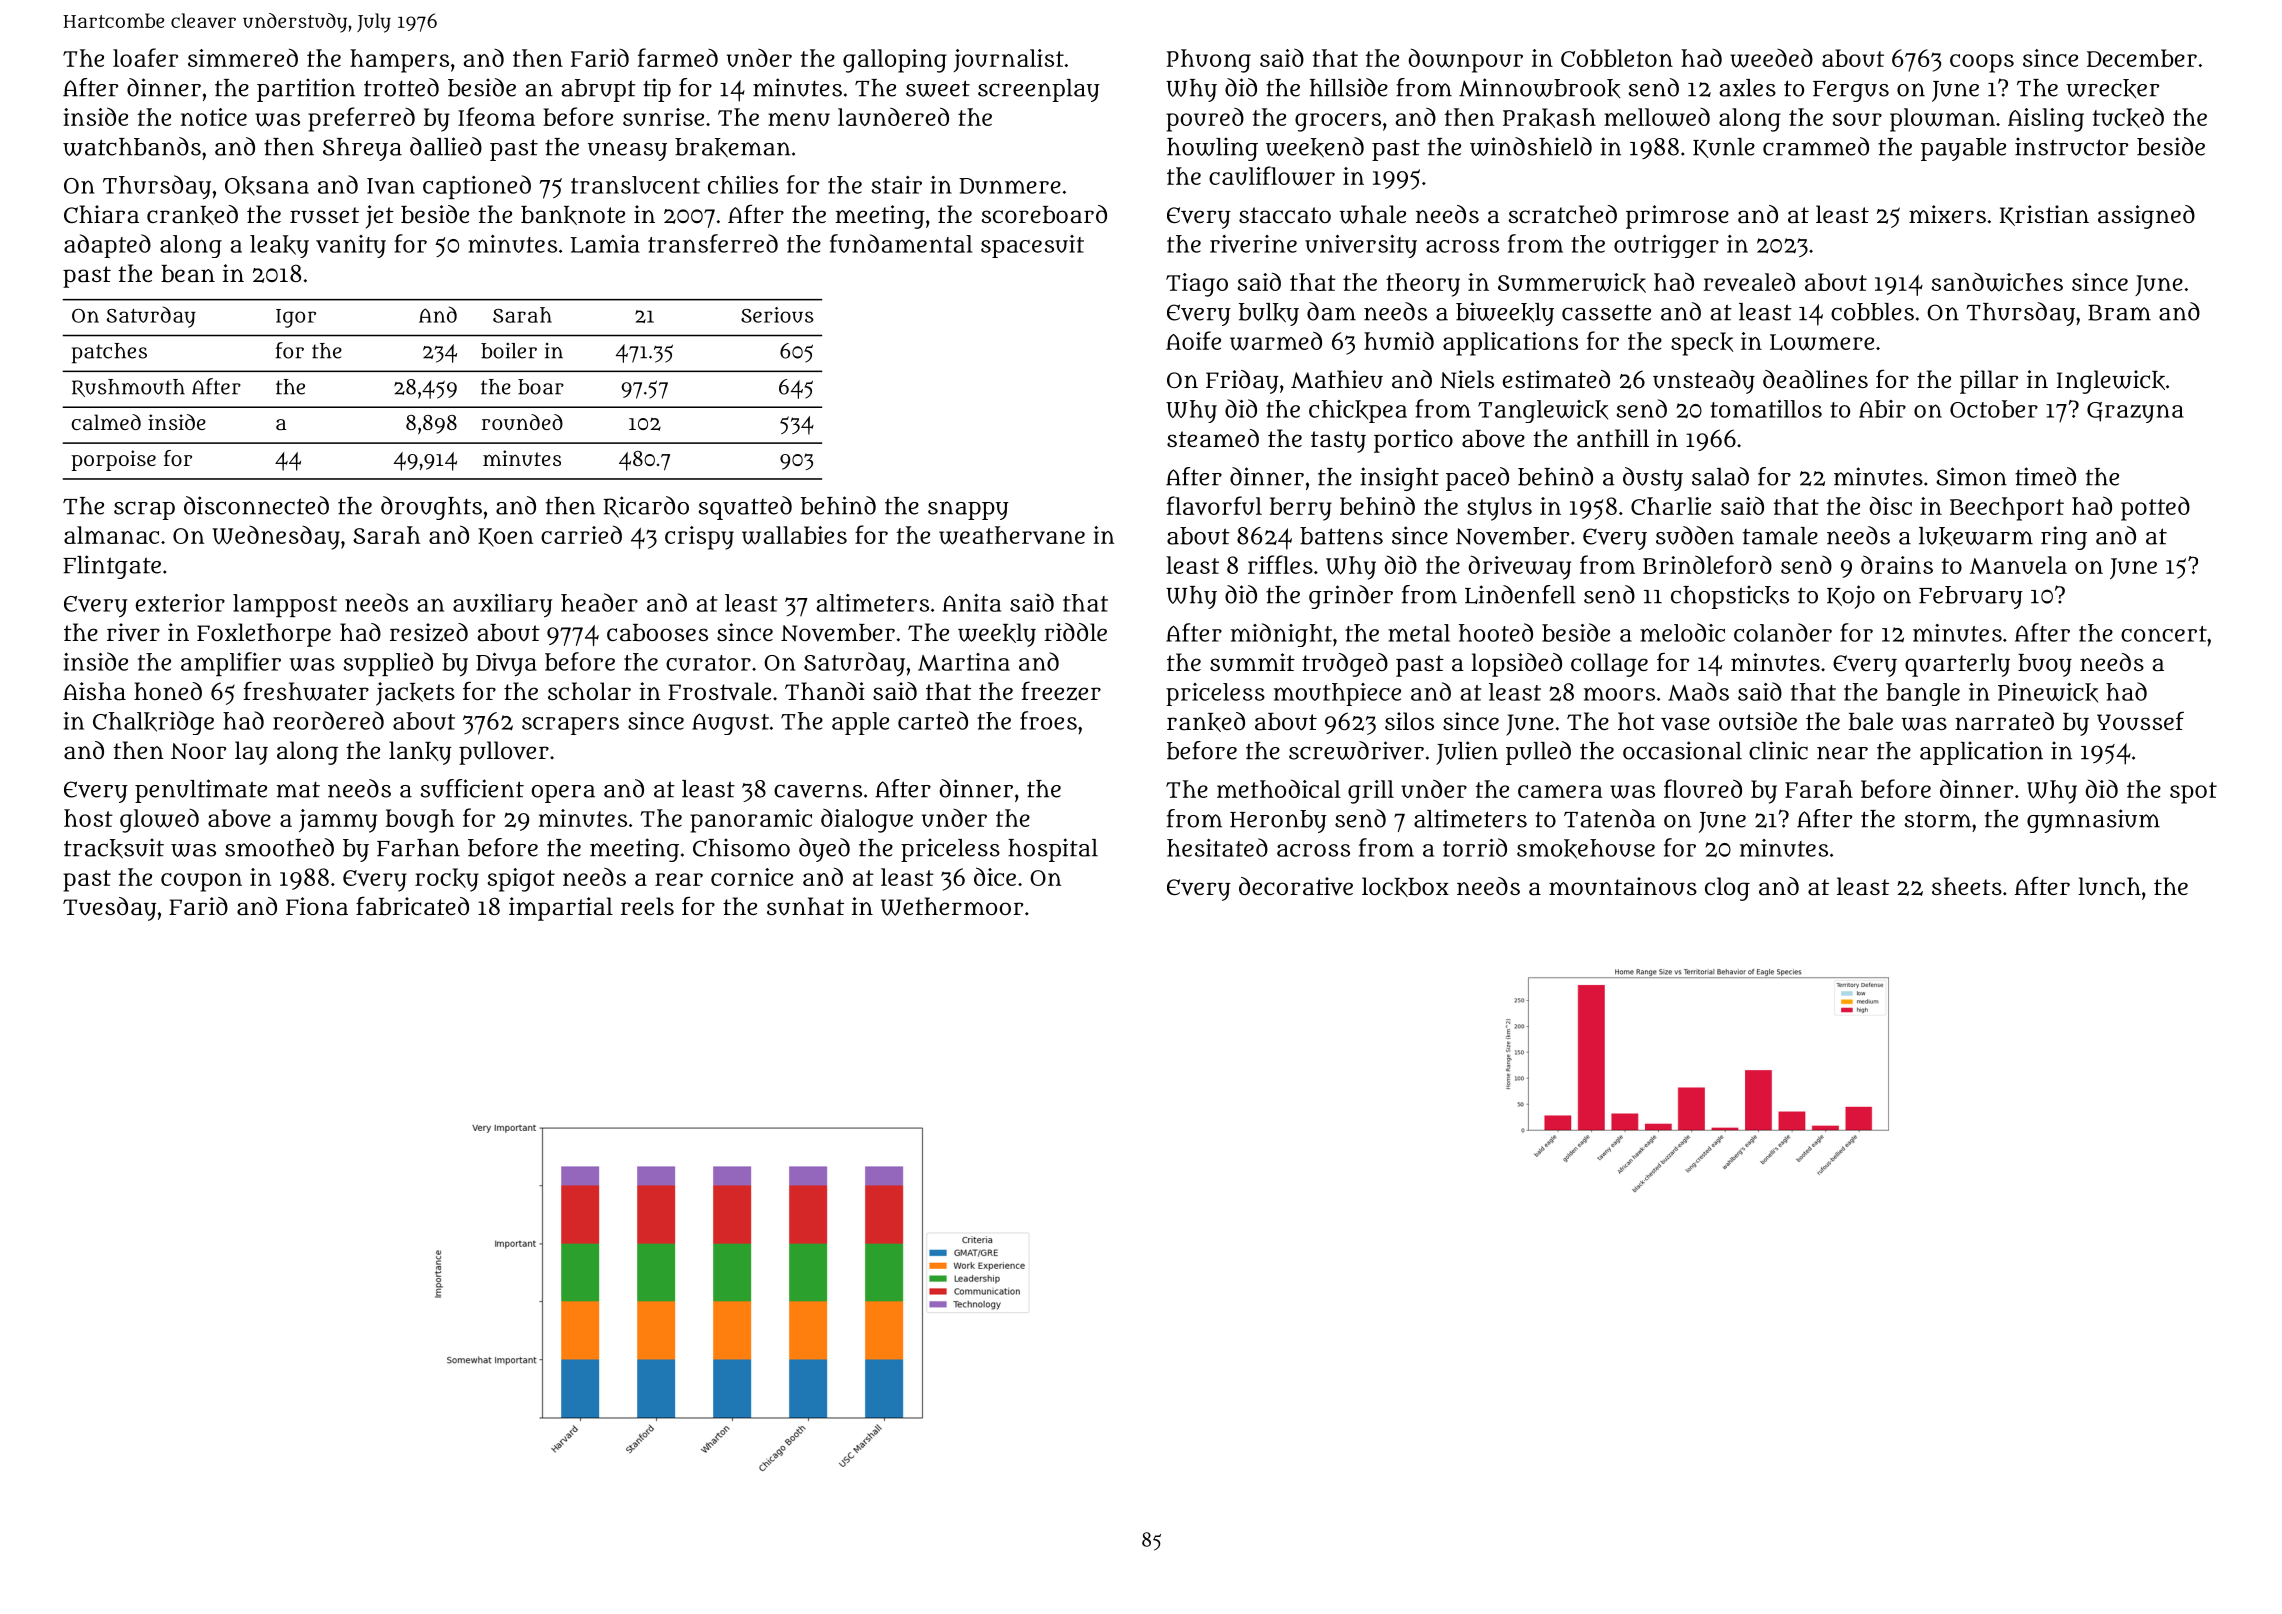  I want to click on auxiliary, so click(502, 606).
